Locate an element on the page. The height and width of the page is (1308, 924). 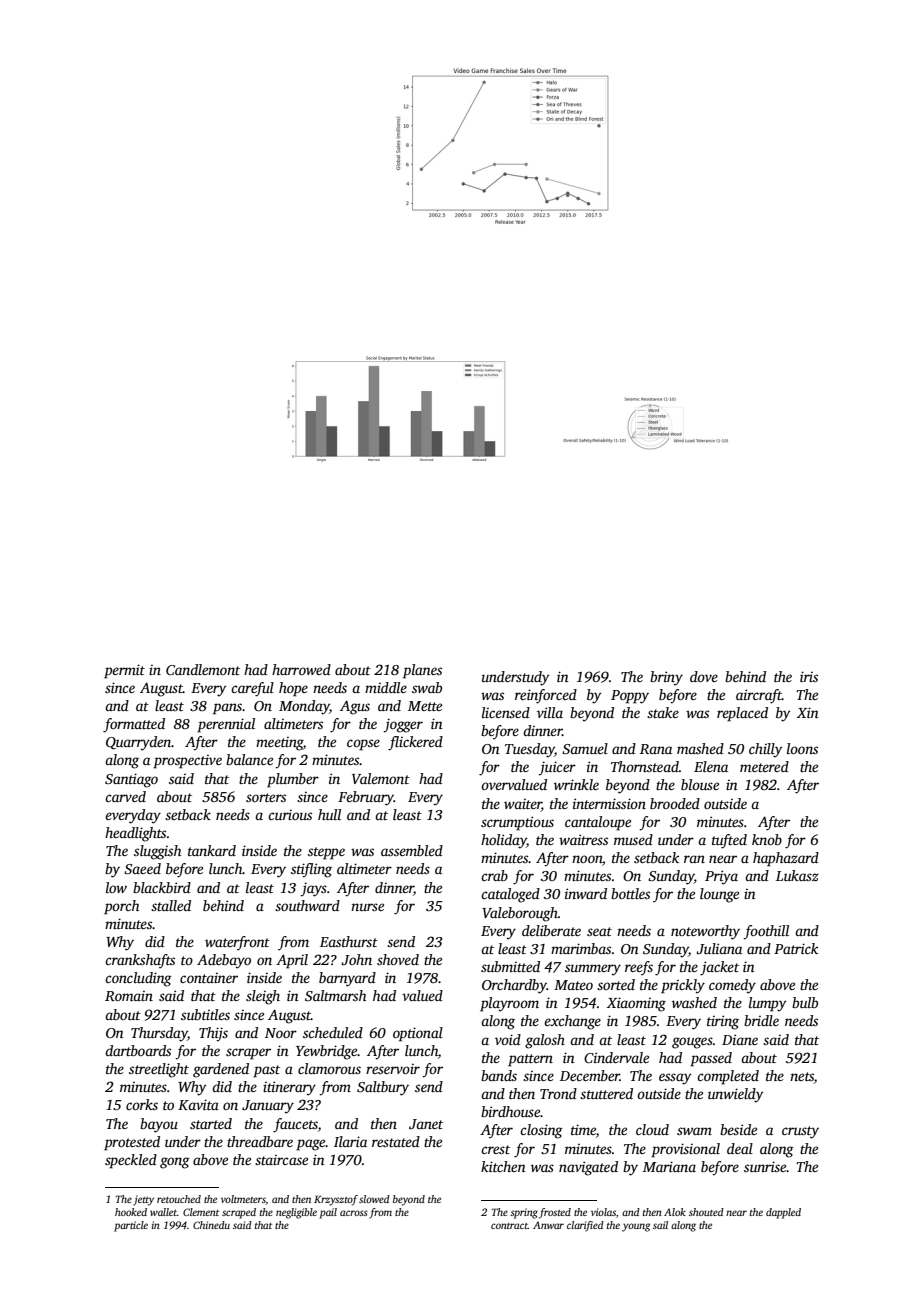
replaced is located at coordinates (742, 714).
